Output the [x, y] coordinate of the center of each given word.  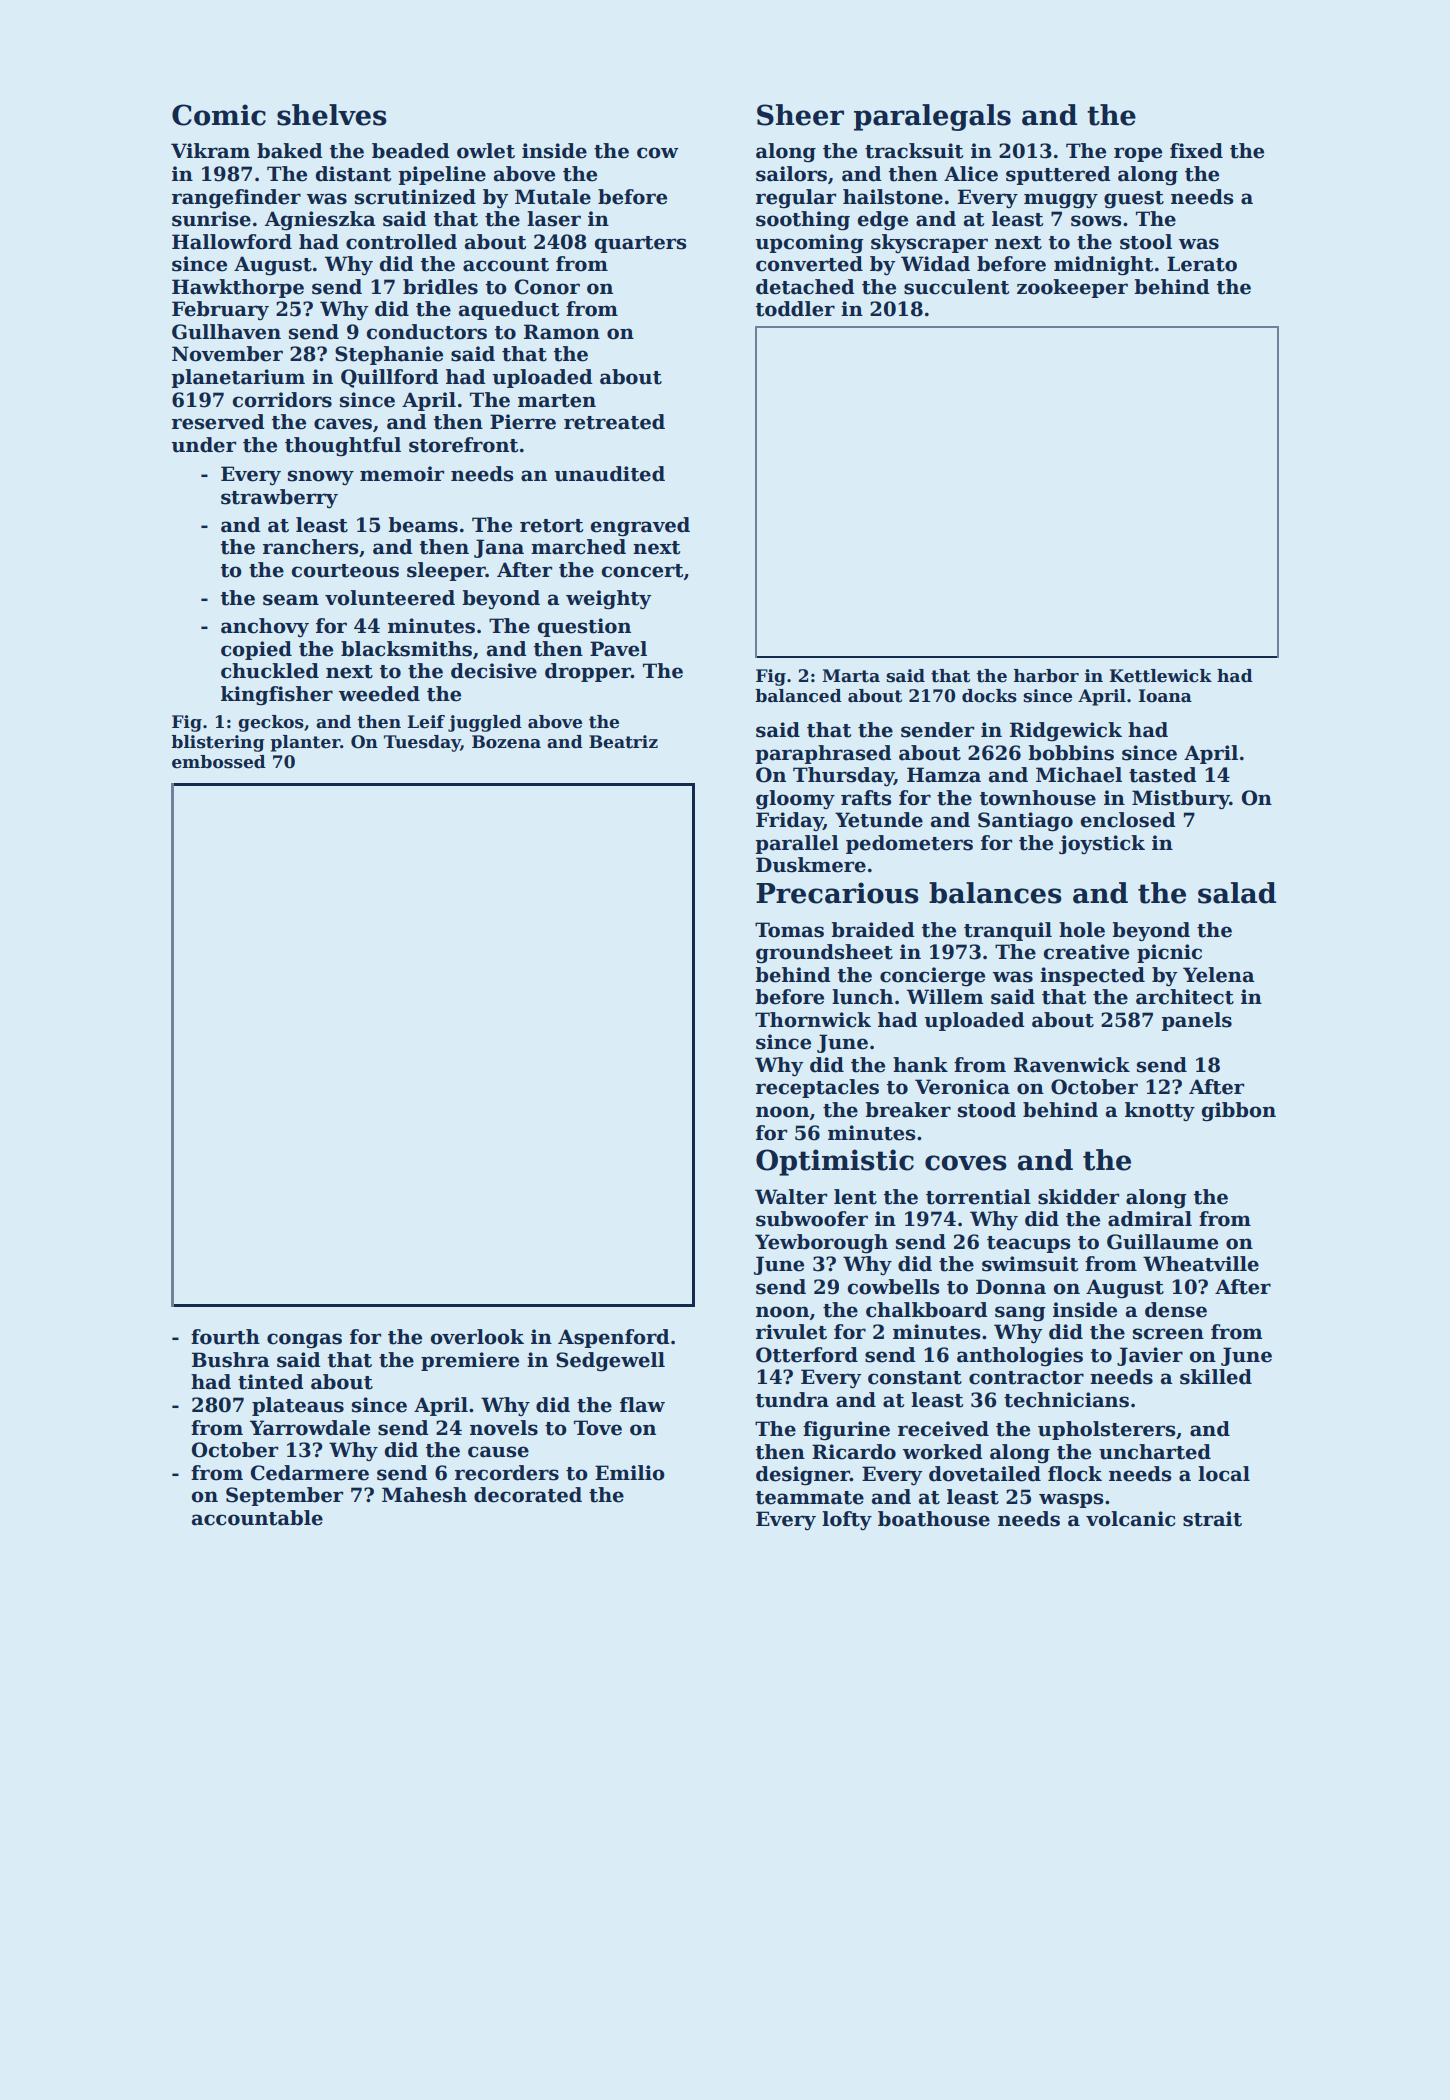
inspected [1092, 976]
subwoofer [812, 1219]
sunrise [211, 219]
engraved [640, 527]
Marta [851, 676]
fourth [225, 1337]
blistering [218, 743]
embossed [219, 762]
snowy [321, 477]
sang [1020, 1314]
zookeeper [1072, 288]
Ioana [1165, 696]
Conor [547, 287]
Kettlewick [1160, 676]
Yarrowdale [310, 1428]
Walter [791, 1197]
